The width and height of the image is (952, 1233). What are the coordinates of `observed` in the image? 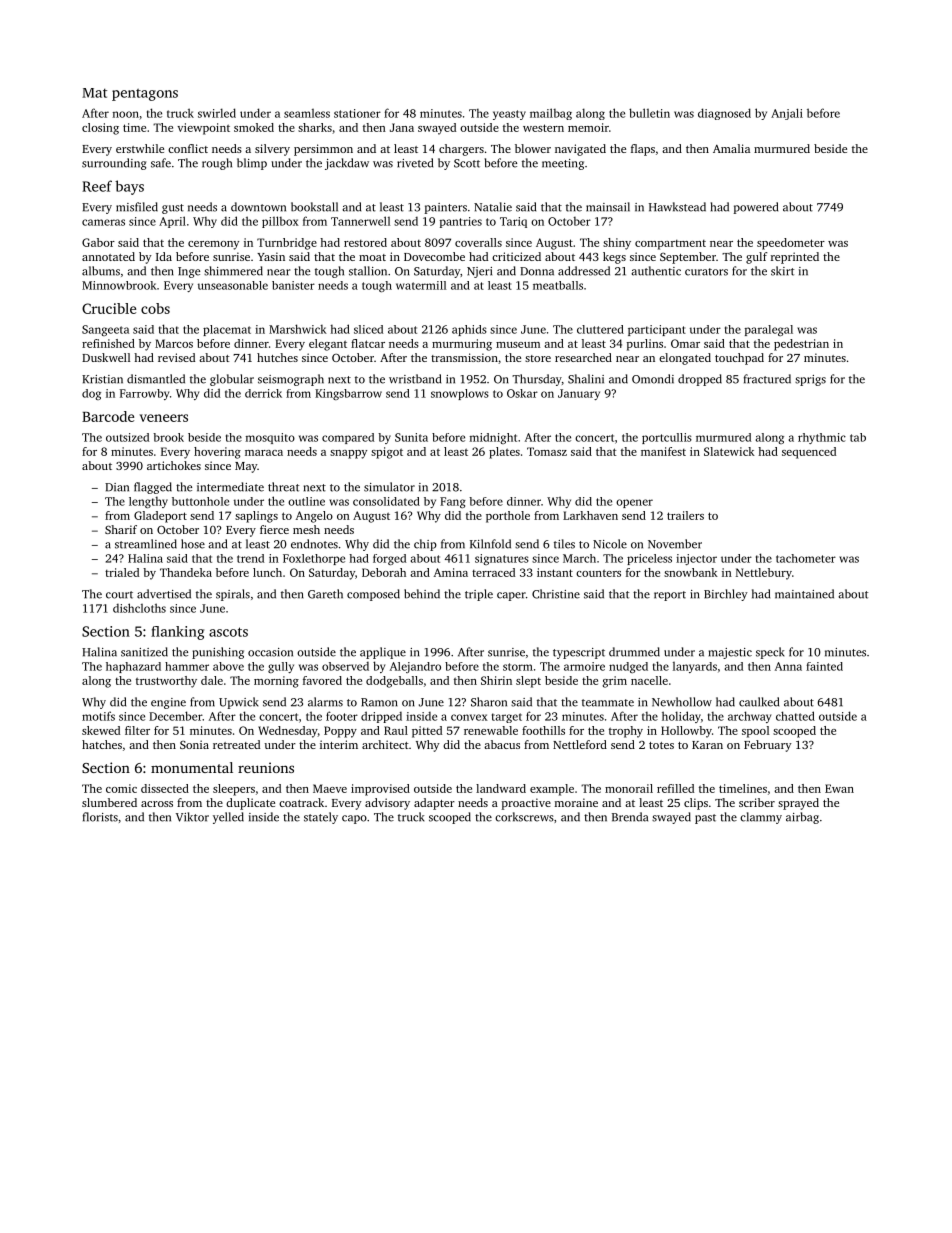 It's located at (345, 666).
